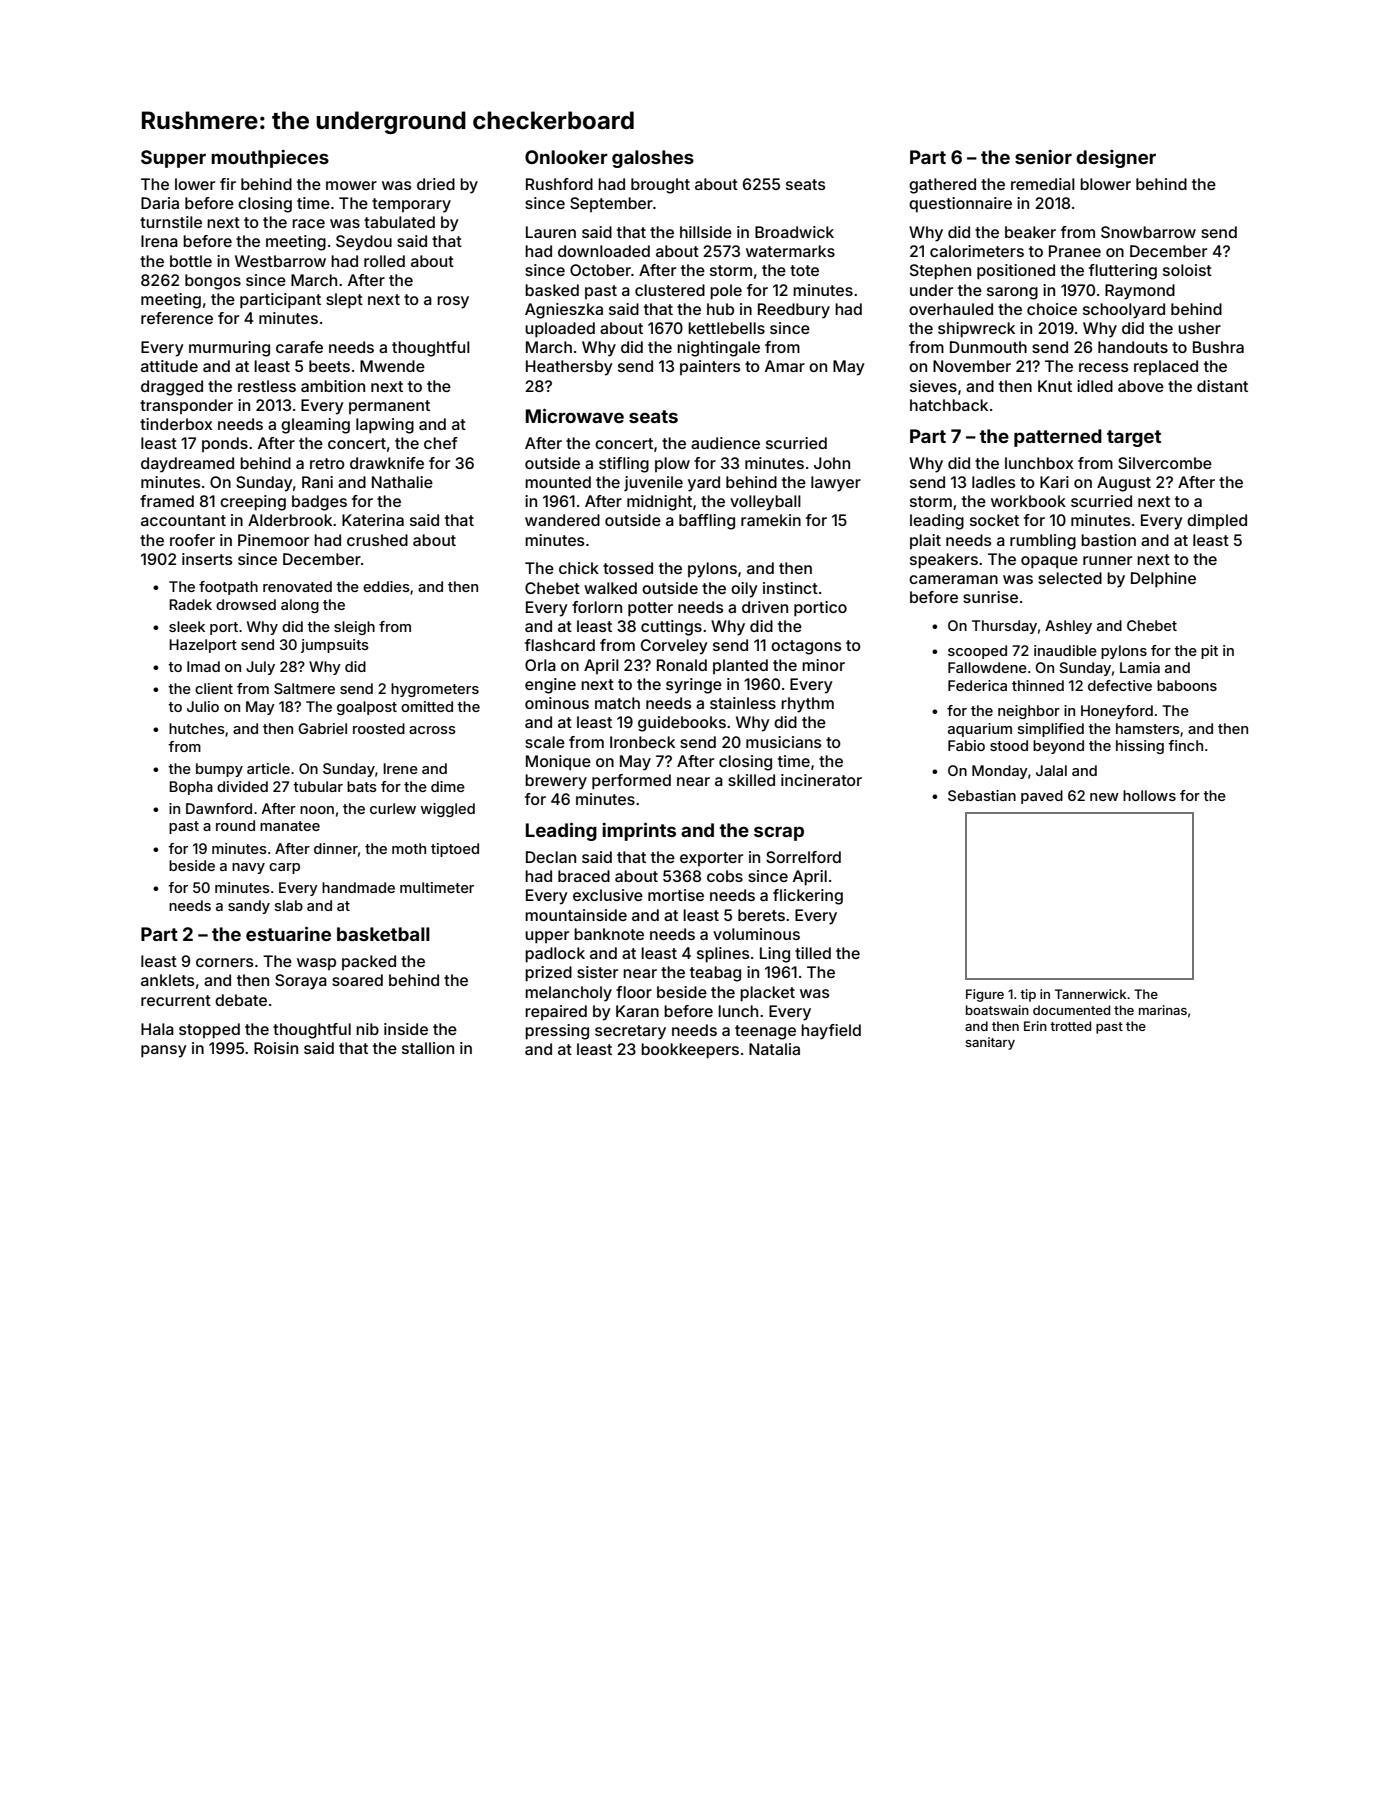 This page has width=1390, height=1799. What do you see at coordinates (384, 261) in the page?
I see `rolled` at bounding box center [384, 261].
